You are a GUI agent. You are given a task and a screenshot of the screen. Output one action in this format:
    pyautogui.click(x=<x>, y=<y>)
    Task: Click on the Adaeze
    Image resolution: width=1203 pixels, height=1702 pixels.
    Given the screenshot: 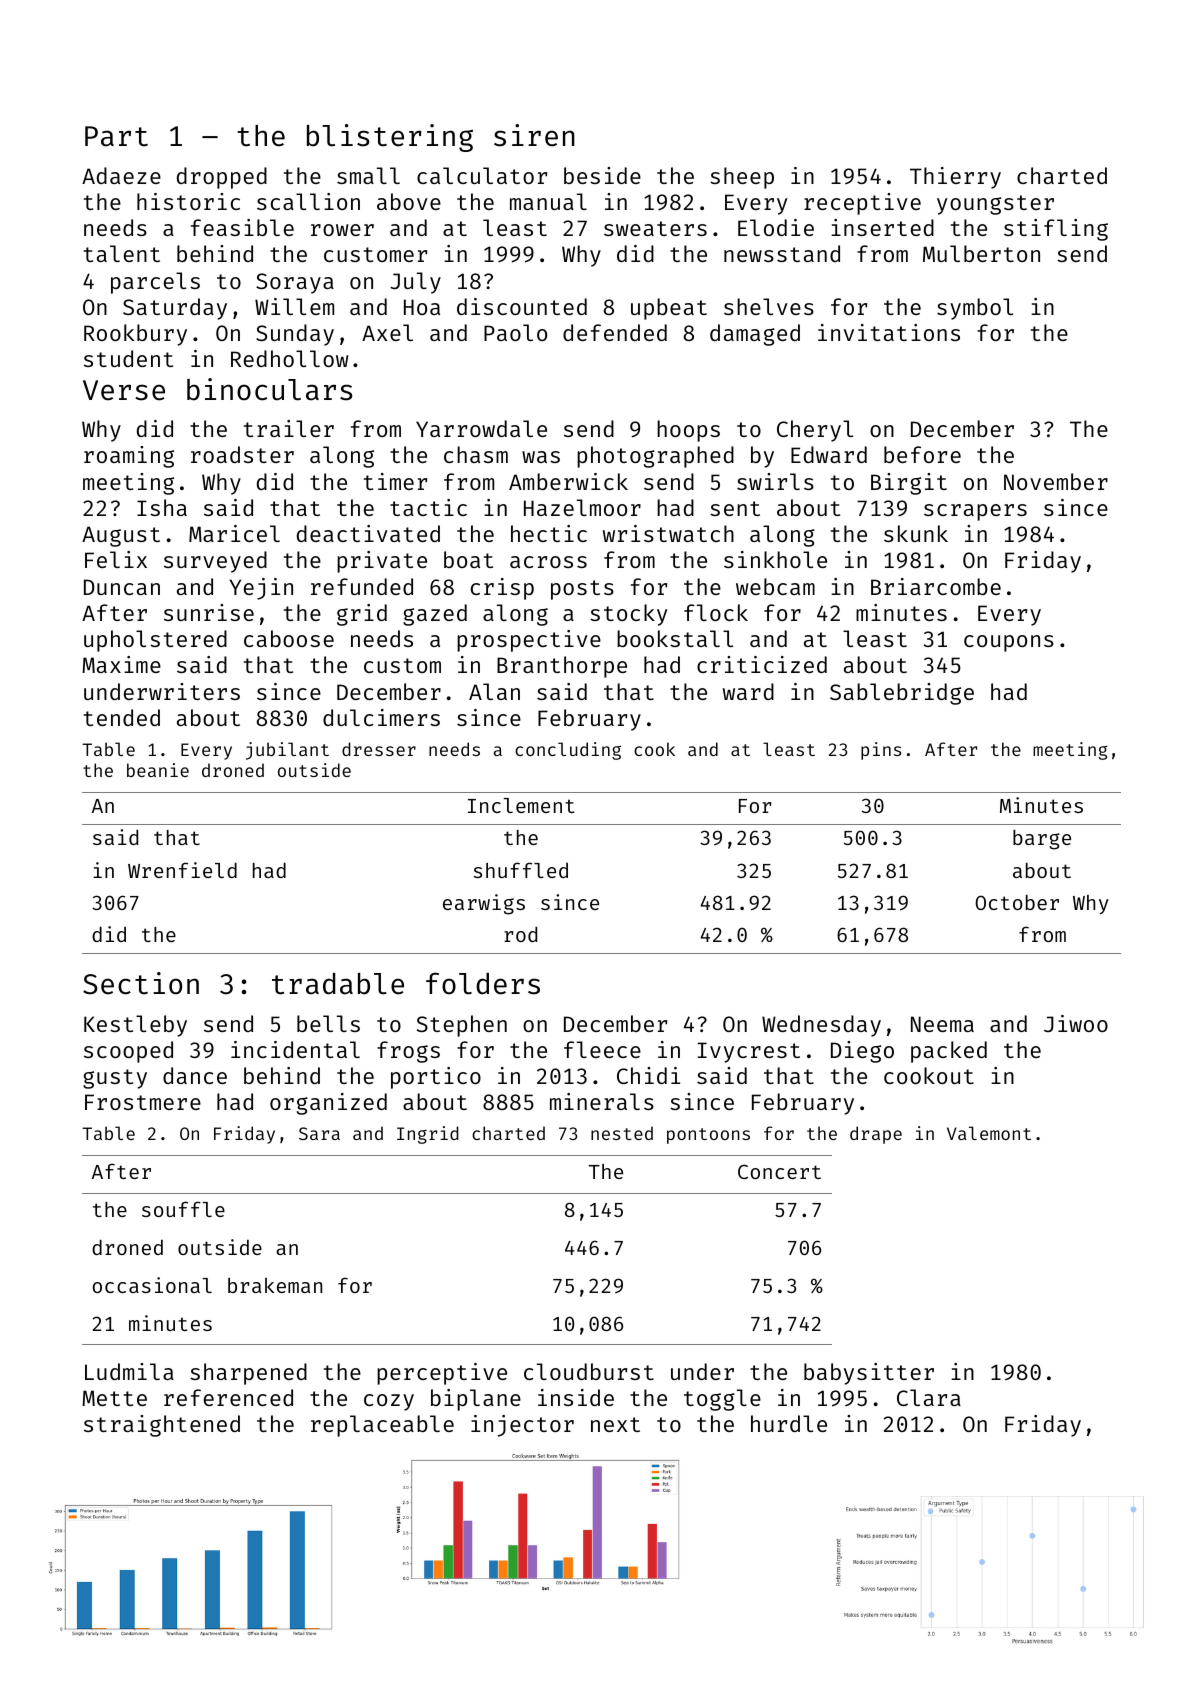 What is the action you would take?
    pyautogui.click(x=121, y=175)
